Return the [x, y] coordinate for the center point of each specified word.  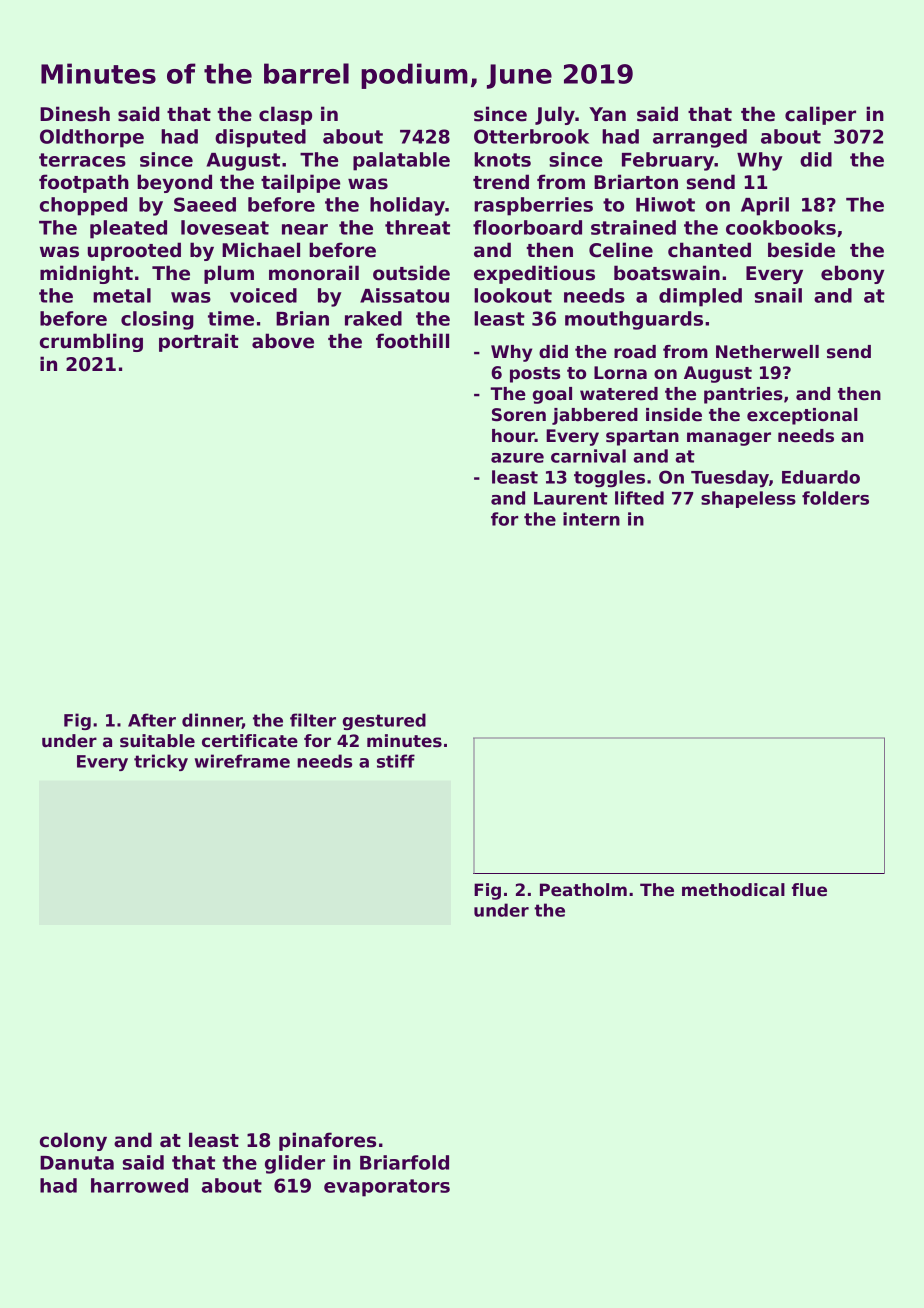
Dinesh [75, 114]
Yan [607, 114]
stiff [396, 761]
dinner [212, 721]
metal [122, 295]
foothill [412, 341]
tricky [161, 762]
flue [809, 890]
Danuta [77, 1163]
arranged [700, 138]
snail [778, 295]
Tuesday [730, 479]
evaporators [387, 1188]
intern [591, 519]
